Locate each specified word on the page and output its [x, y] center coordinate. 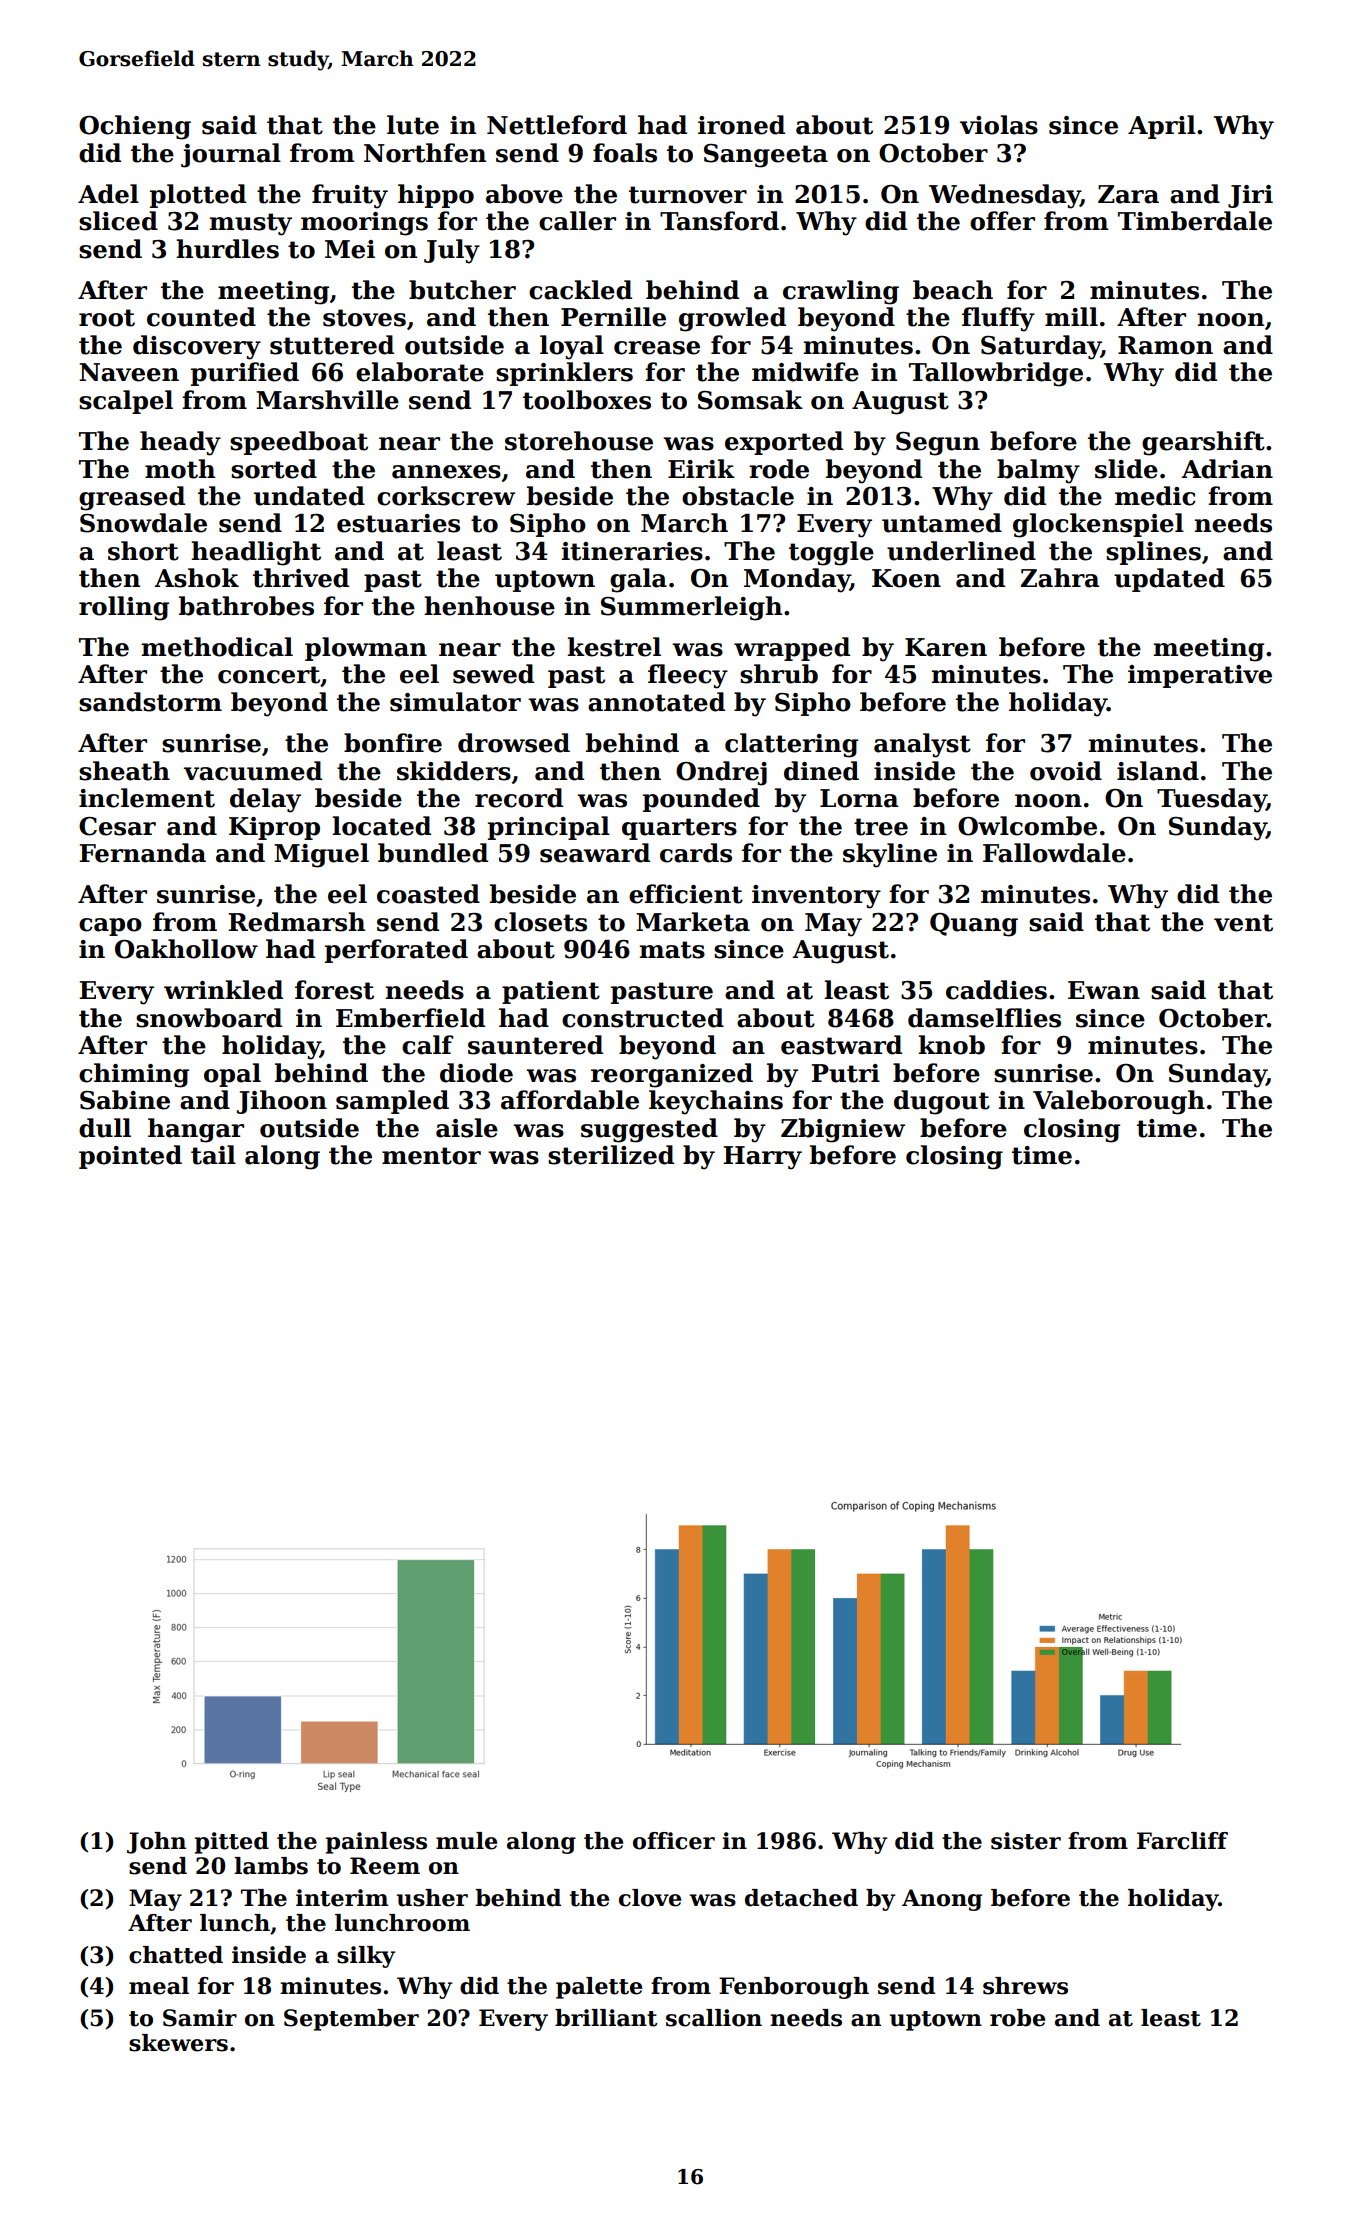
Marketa [693, 922]
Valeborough [1119, 1102]
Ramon [1165, 345]
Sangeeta [766, 156]
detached [801, 1898]
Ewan [1104, 990]
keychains [716, 1102]
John [156, 1843]
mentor [431, 1156]
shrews [1025, 1986]
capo [110, 927]
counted [201, 317]
